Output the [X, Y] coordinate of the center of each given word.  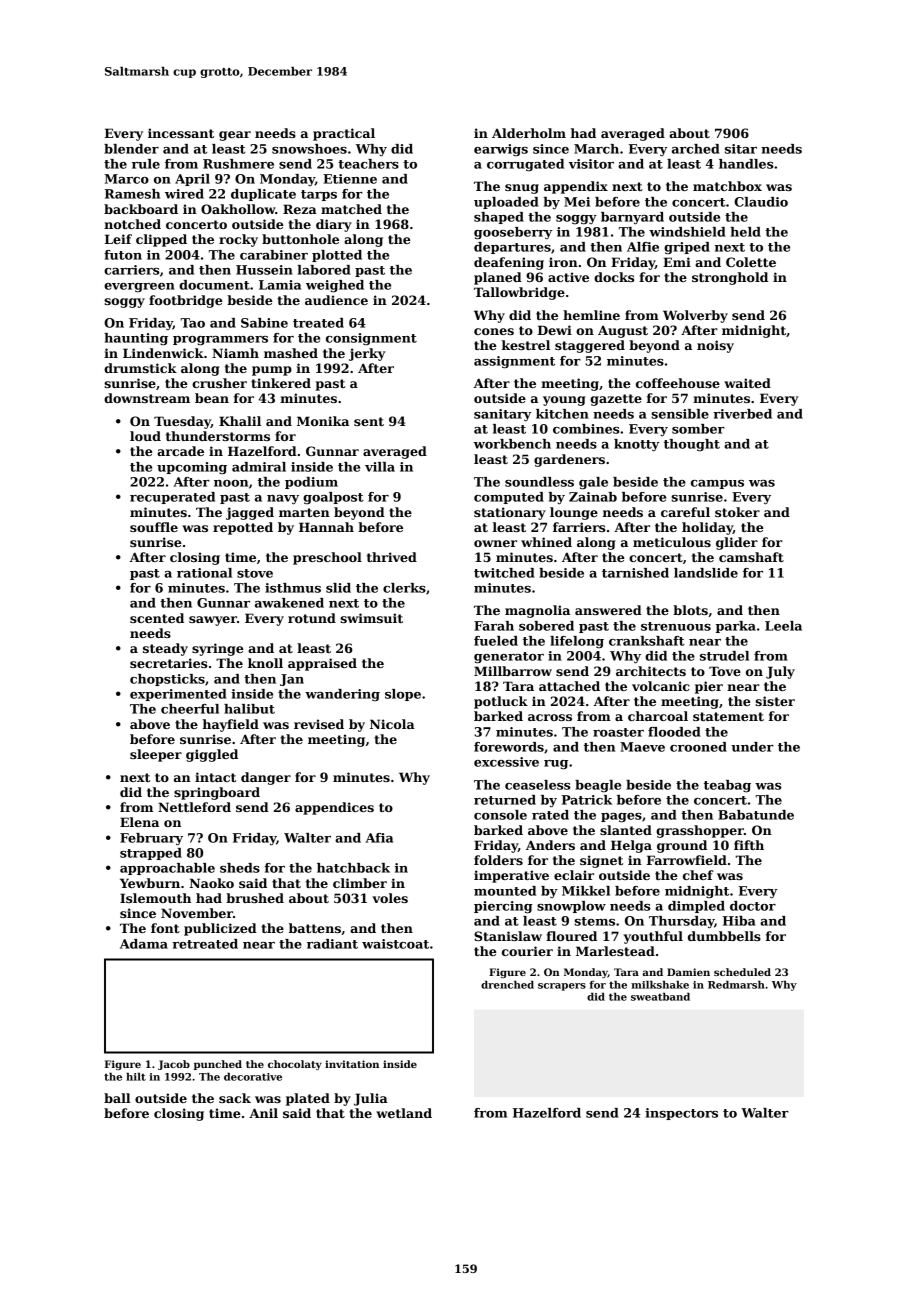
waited [747, 383]
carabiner [274, 255]
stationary [510, 513]
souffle [154, 527]
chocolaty [295, 1065]
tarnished [635, 573]
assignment [514, 362]
